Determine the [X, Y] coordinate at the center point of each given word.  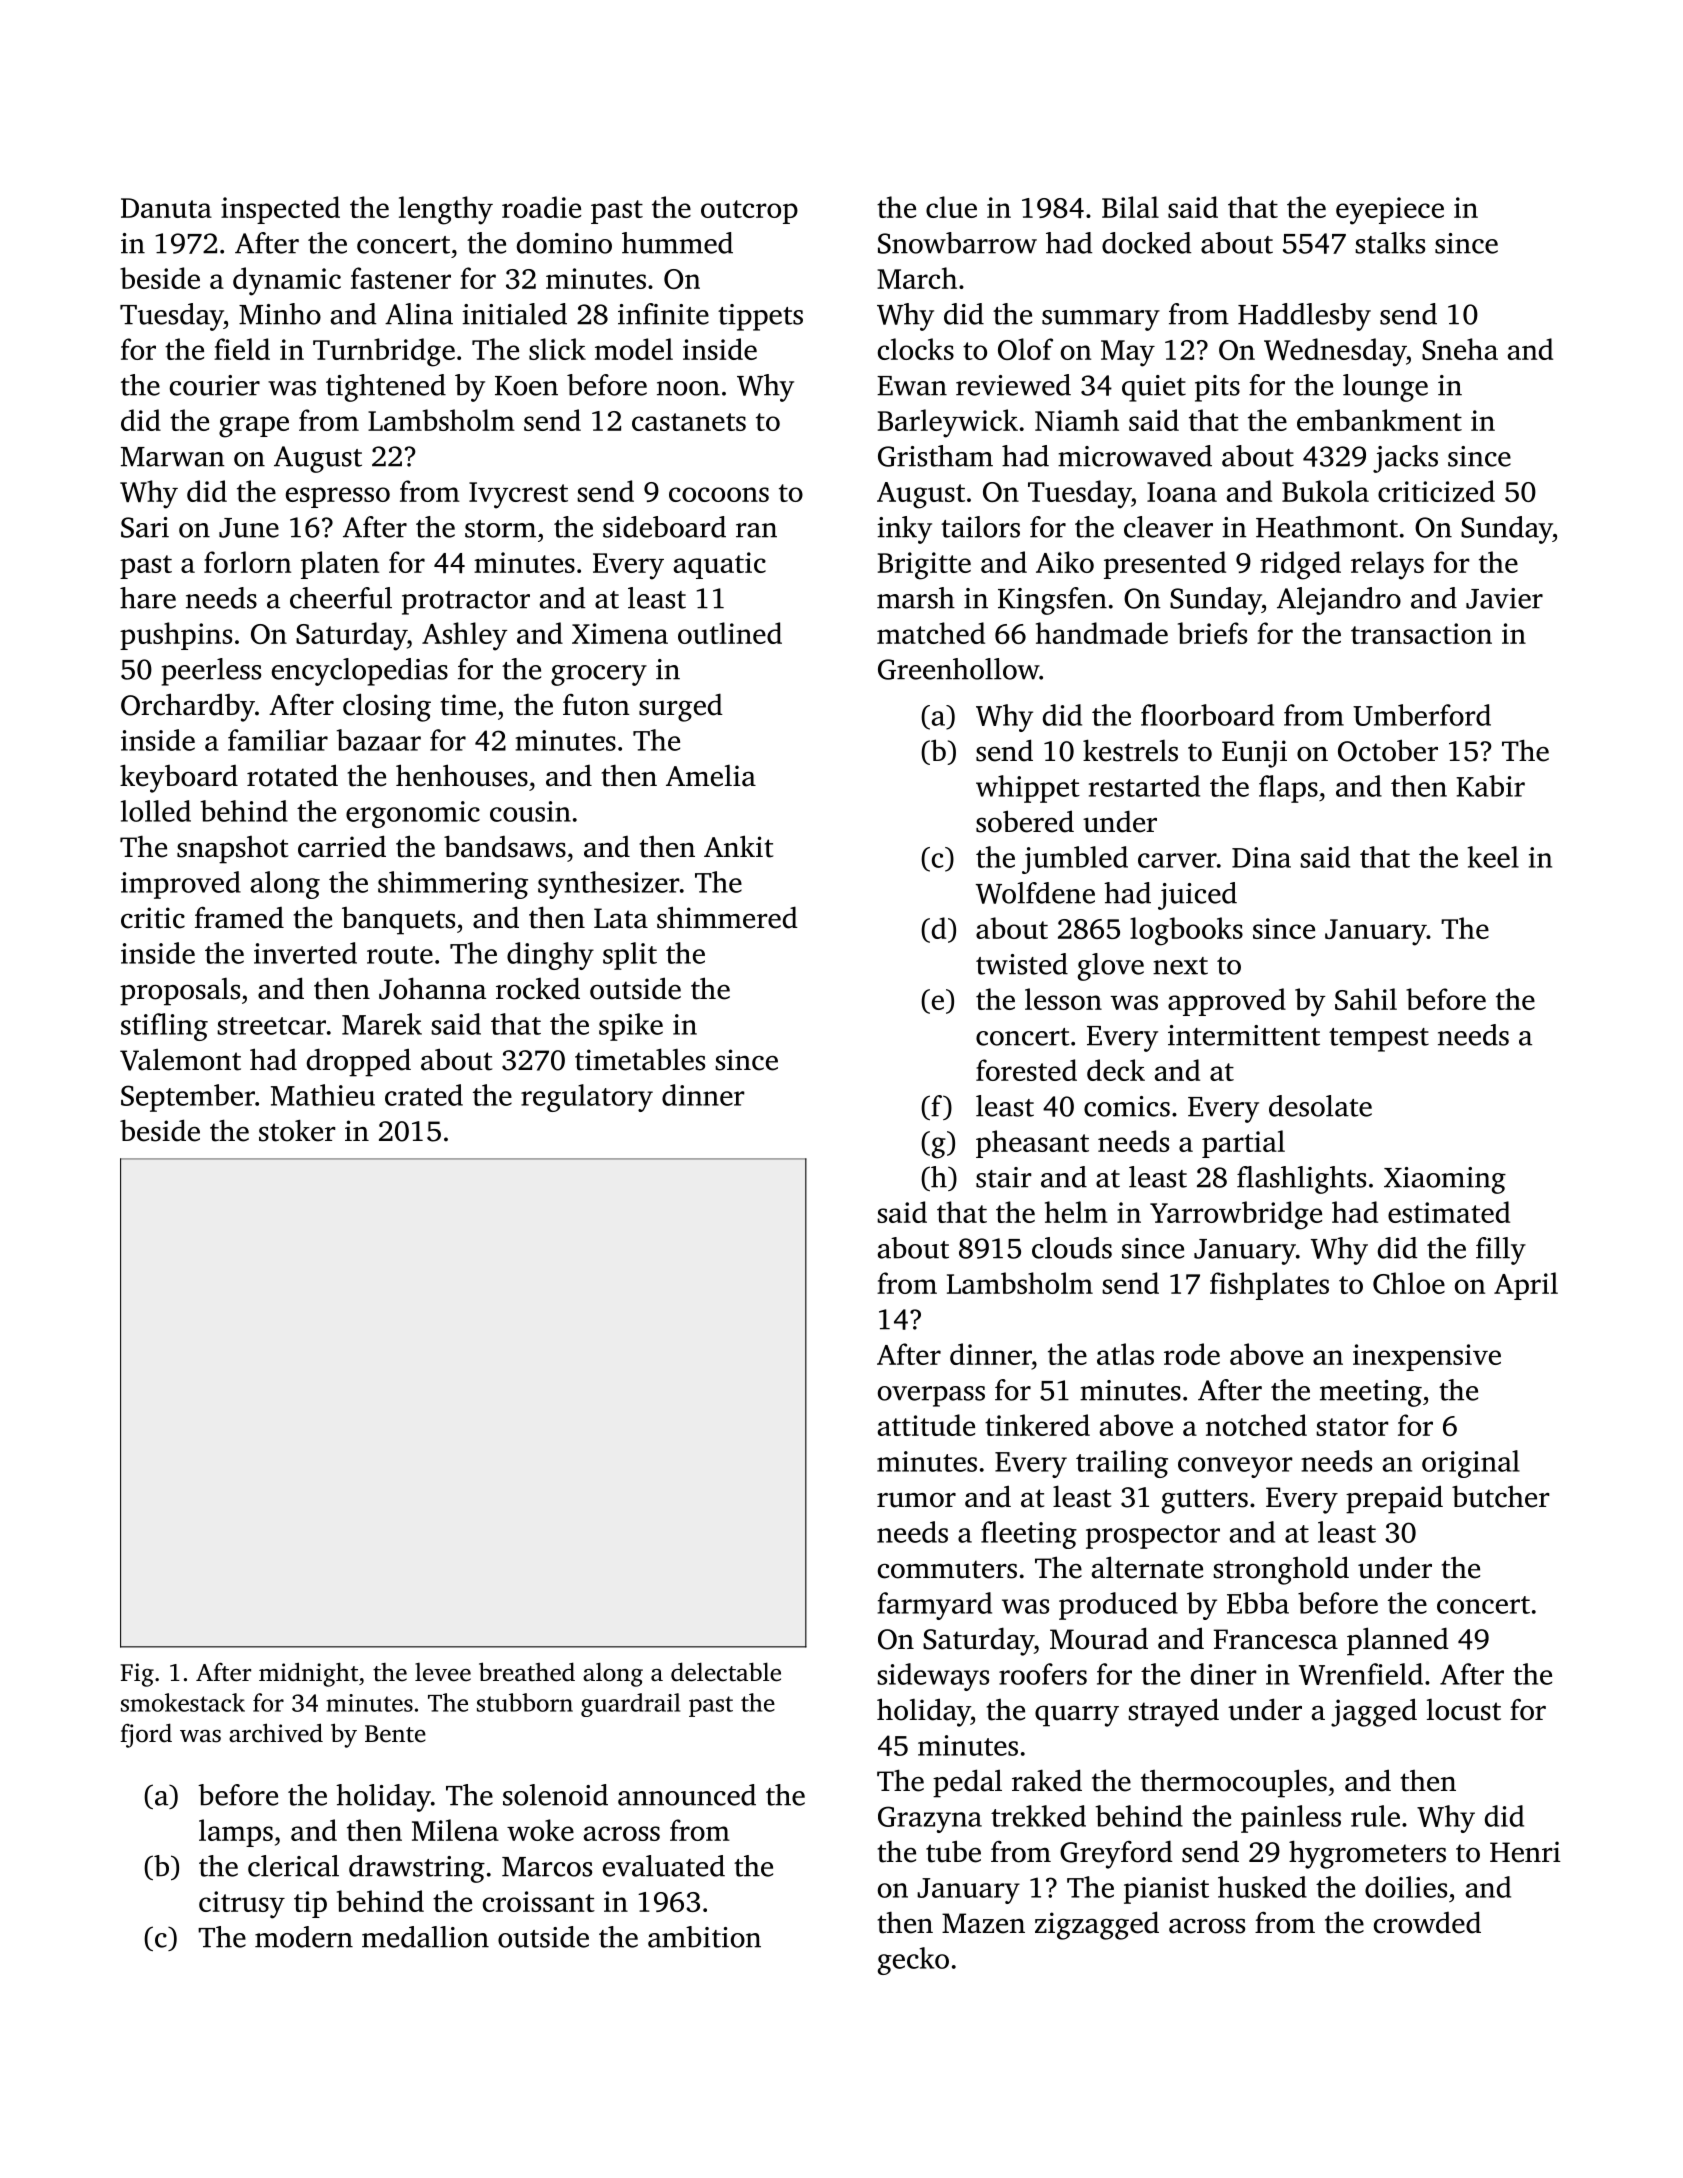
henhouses [462, 775]
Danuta [166, 208]
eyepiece [1390, 211]
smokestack [183, 1702]
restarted [1144, 786]
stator [1352, 1427]
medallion [425, 1937]
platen [340, 565]
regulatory [587, 1098]
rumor [916, 1500]
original [1471, 1464]
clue [951, 207]
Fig [137, 1675]
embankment [1379, 420]
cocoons [719, 494]
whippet [1028, 789]
